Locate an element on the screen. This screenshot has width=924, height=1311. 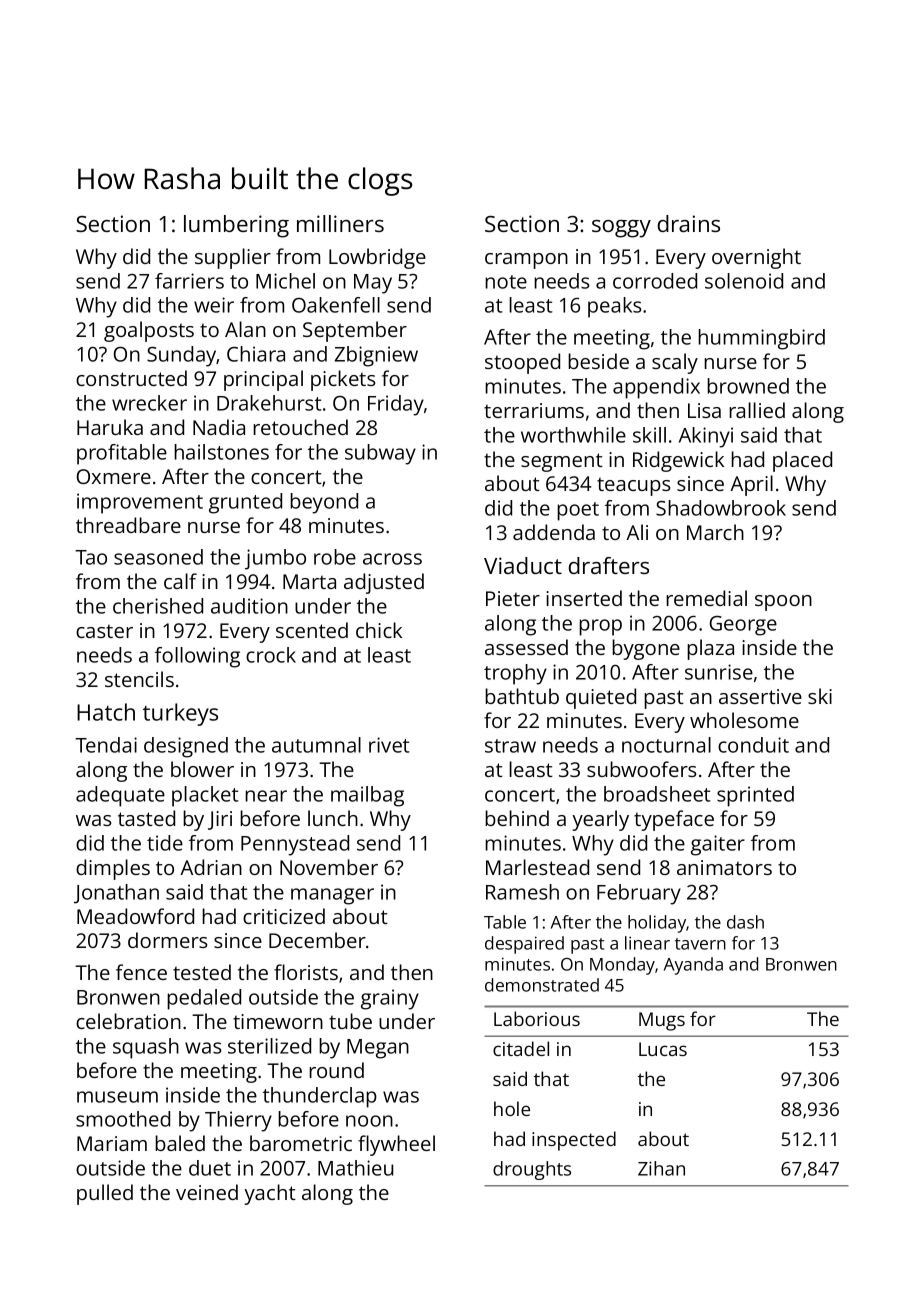
overnight is located at coordinates (756, 258).
